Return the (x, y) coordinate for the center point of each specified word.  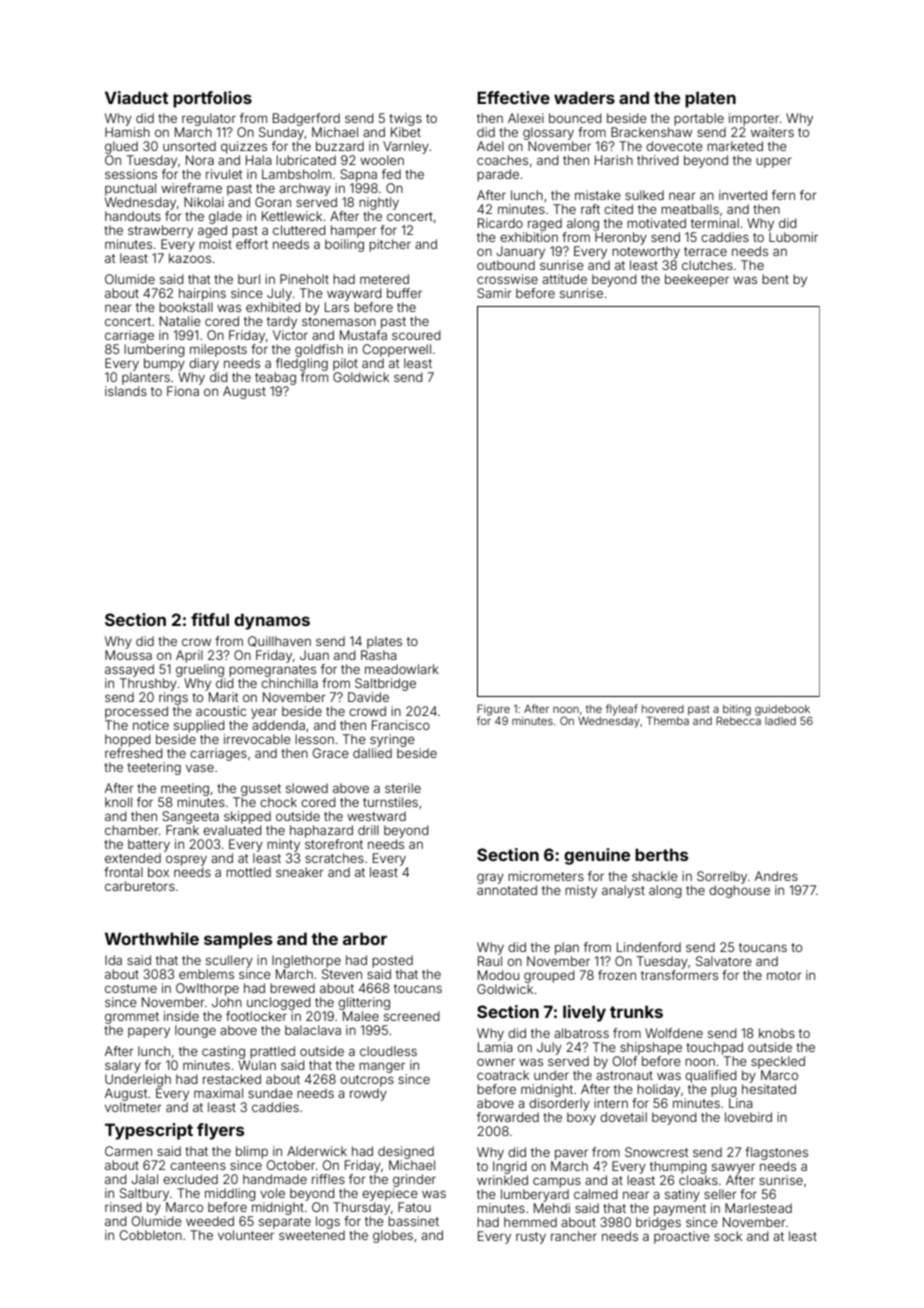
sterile (403, 788)
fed (391, 174)
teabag (275, 378)
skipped (247, 817)
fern (783, 195)
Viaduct (136, 97)
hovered (663, 709)
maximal (218, 1093)
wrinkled (502, 1180)
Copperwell (397, 350)
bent (775, 279)
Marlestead (758, 1208)
